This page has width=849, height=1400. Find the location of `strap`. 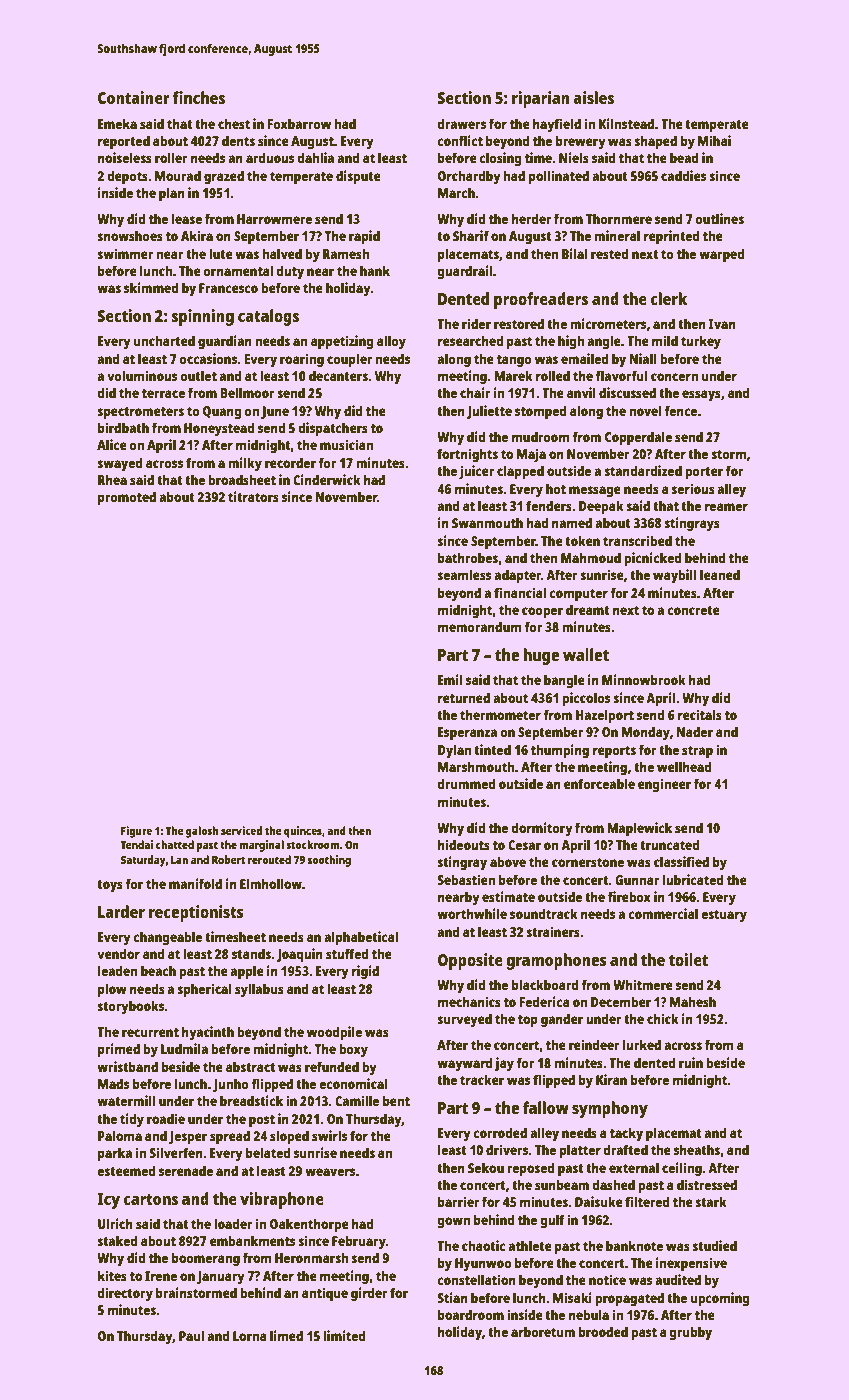

strap is located at coordinates (697, 752).
